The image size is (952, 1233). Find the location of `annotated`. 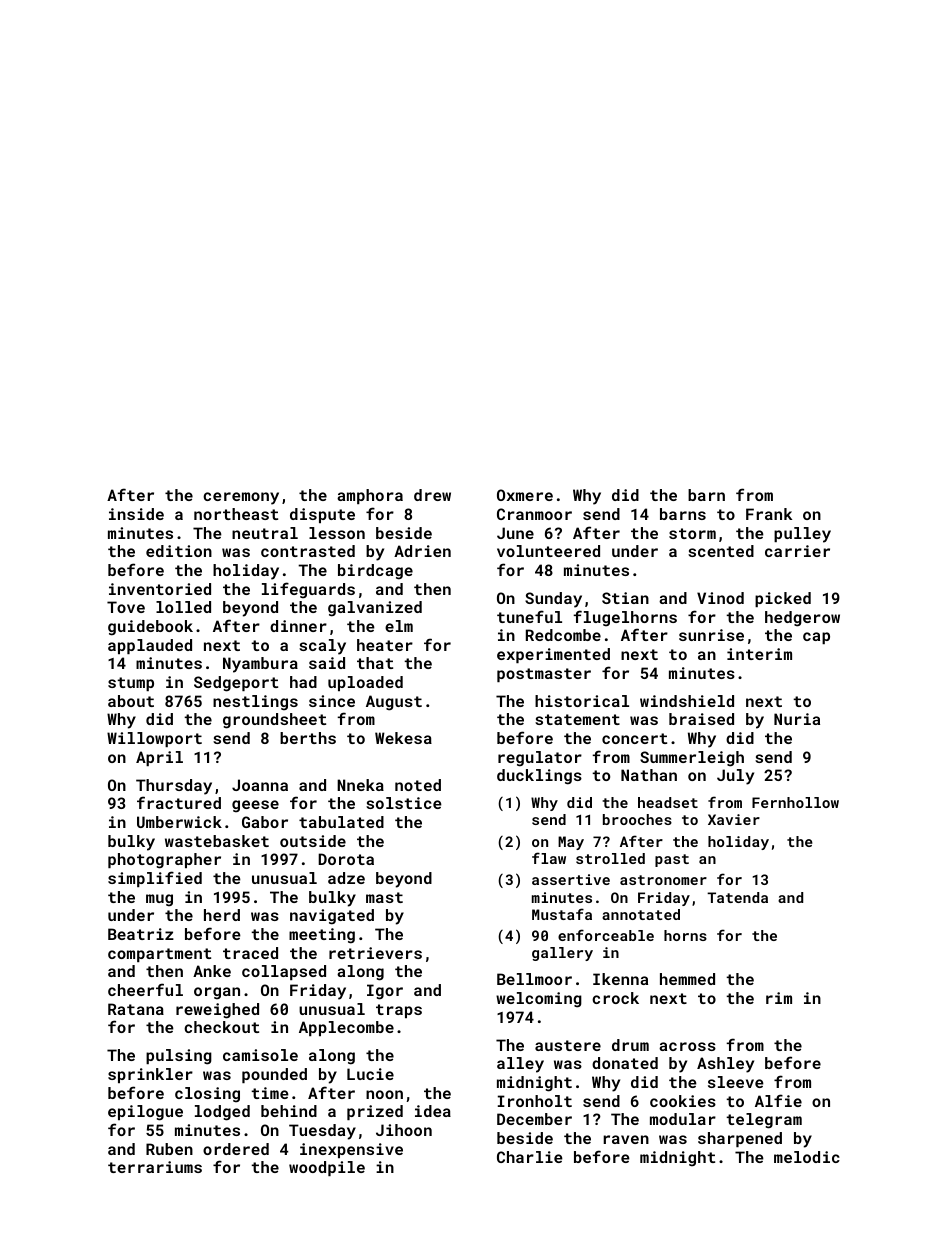

annotated is located at coordinates (641, 914).
